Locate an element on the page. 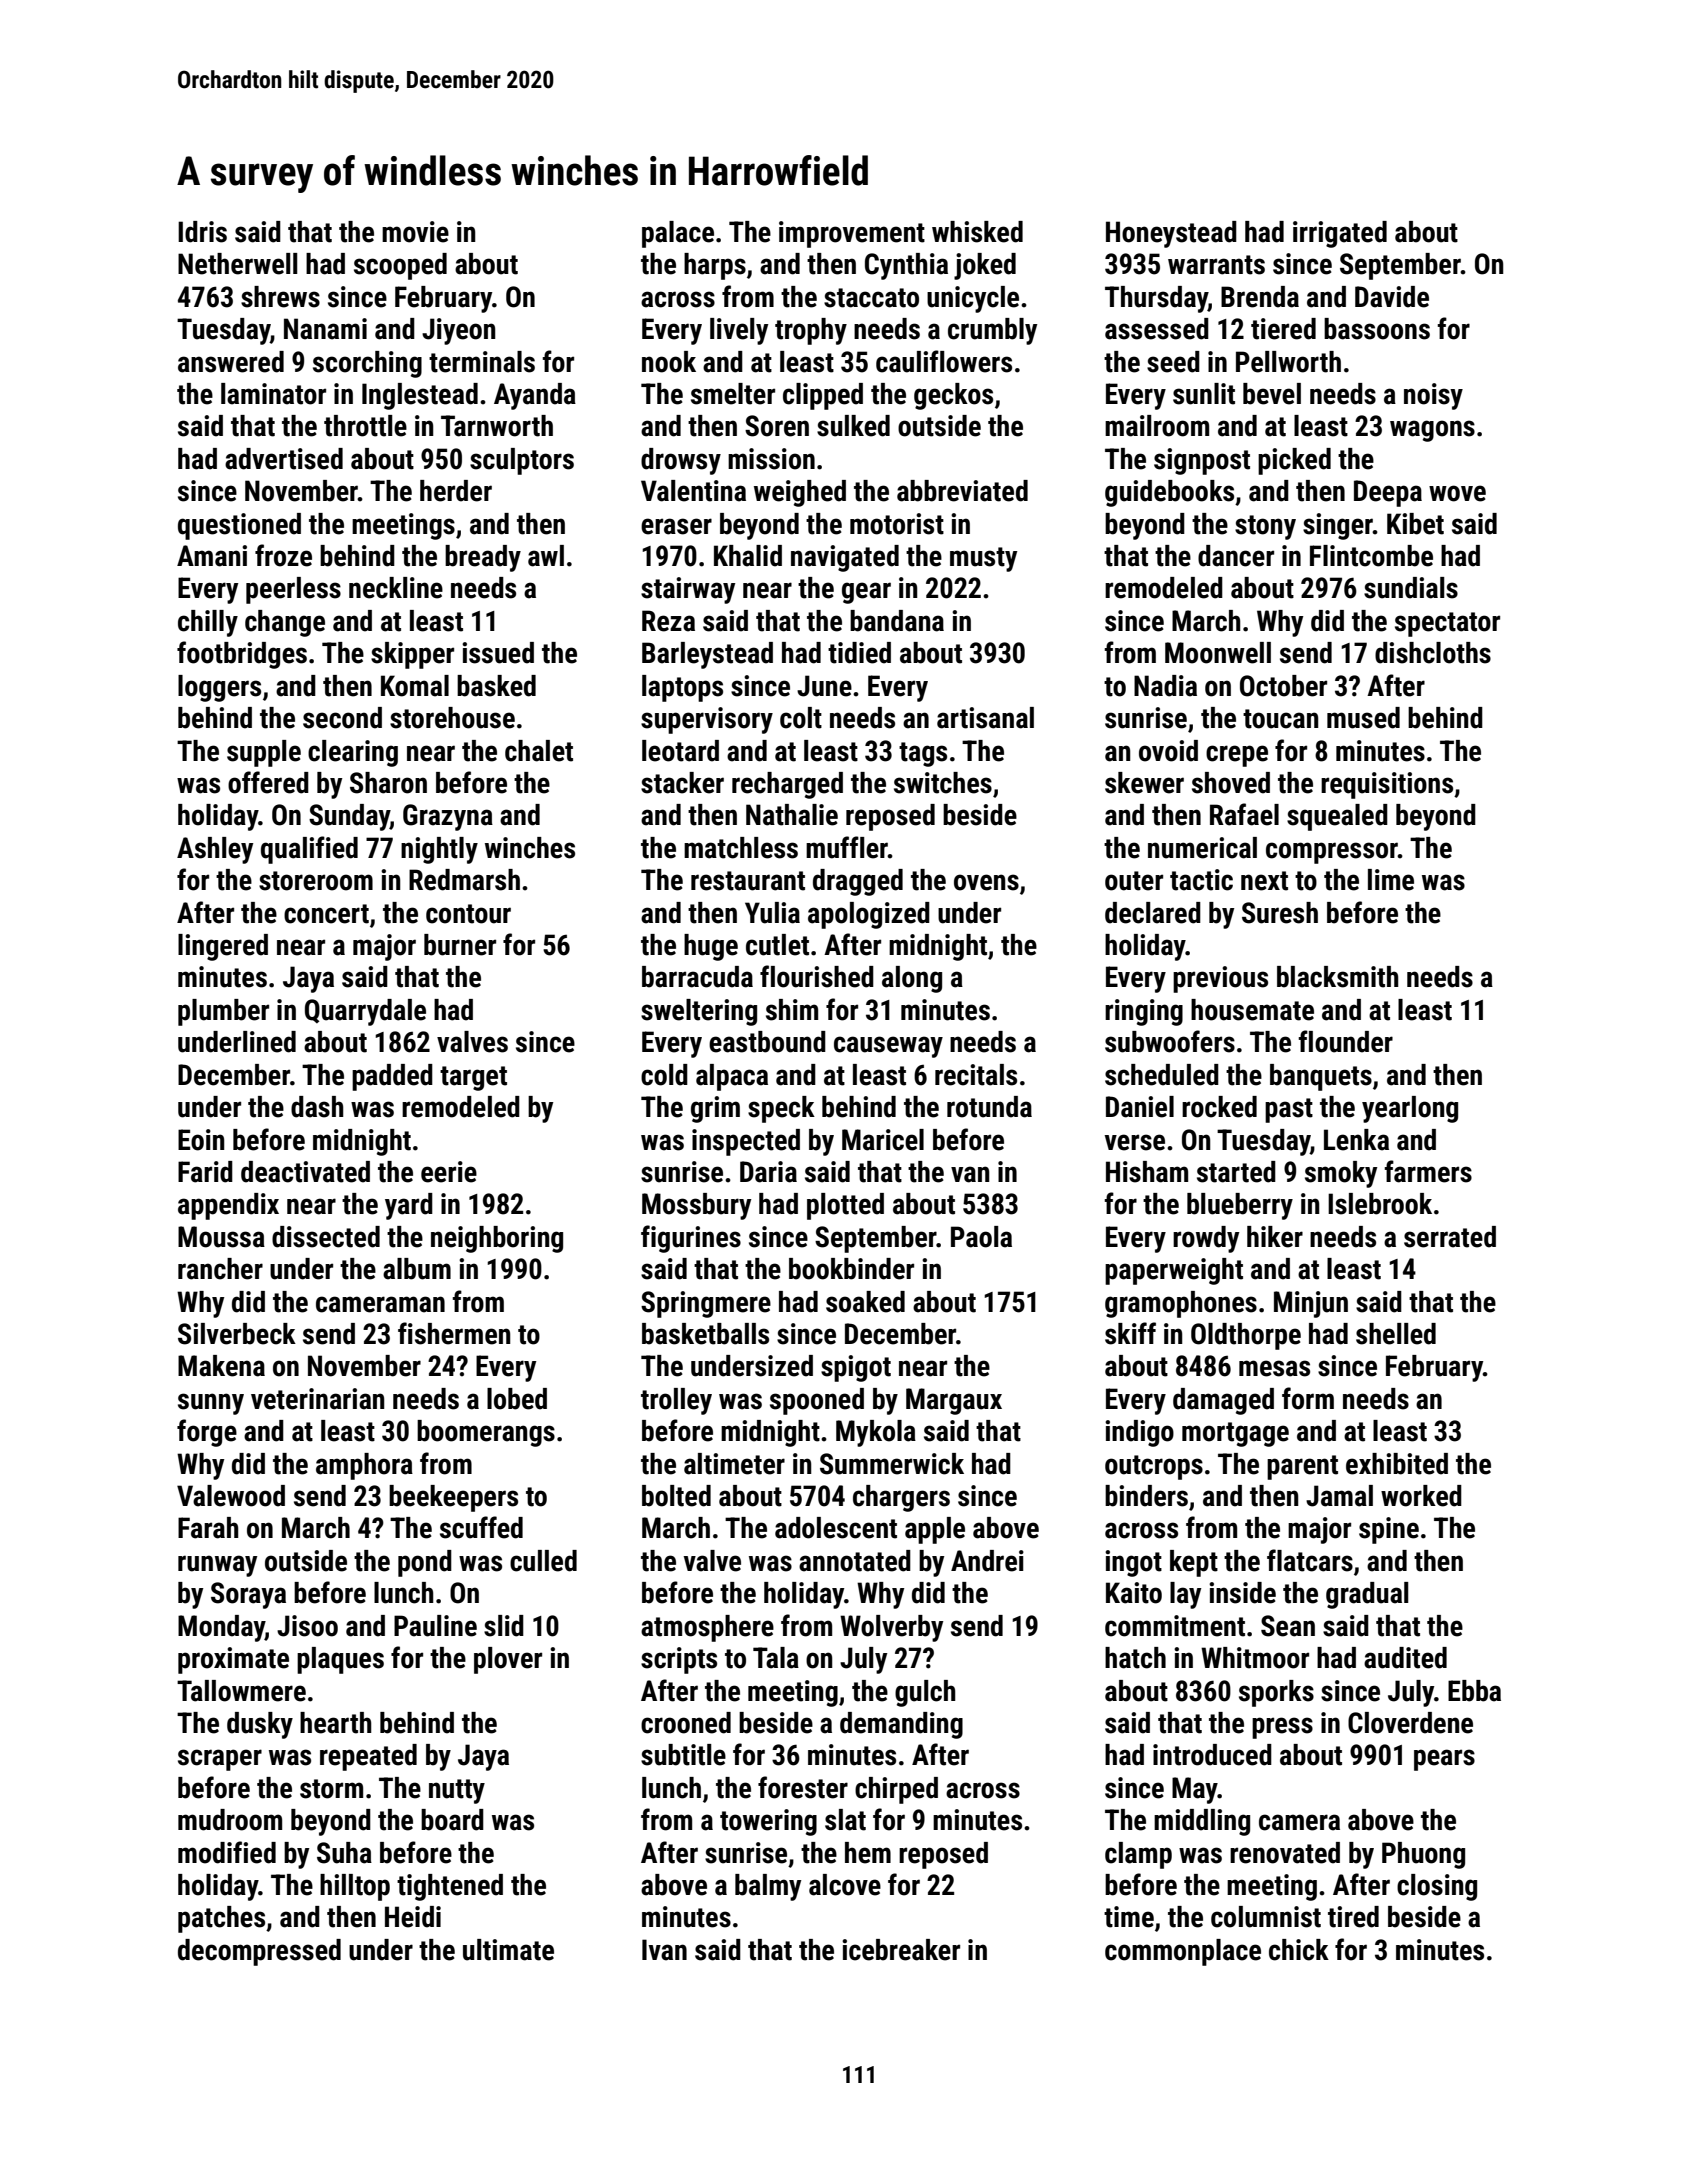 The height and width of the document is (2178, 1683). scripts is located at coordinates (679, 1660).
